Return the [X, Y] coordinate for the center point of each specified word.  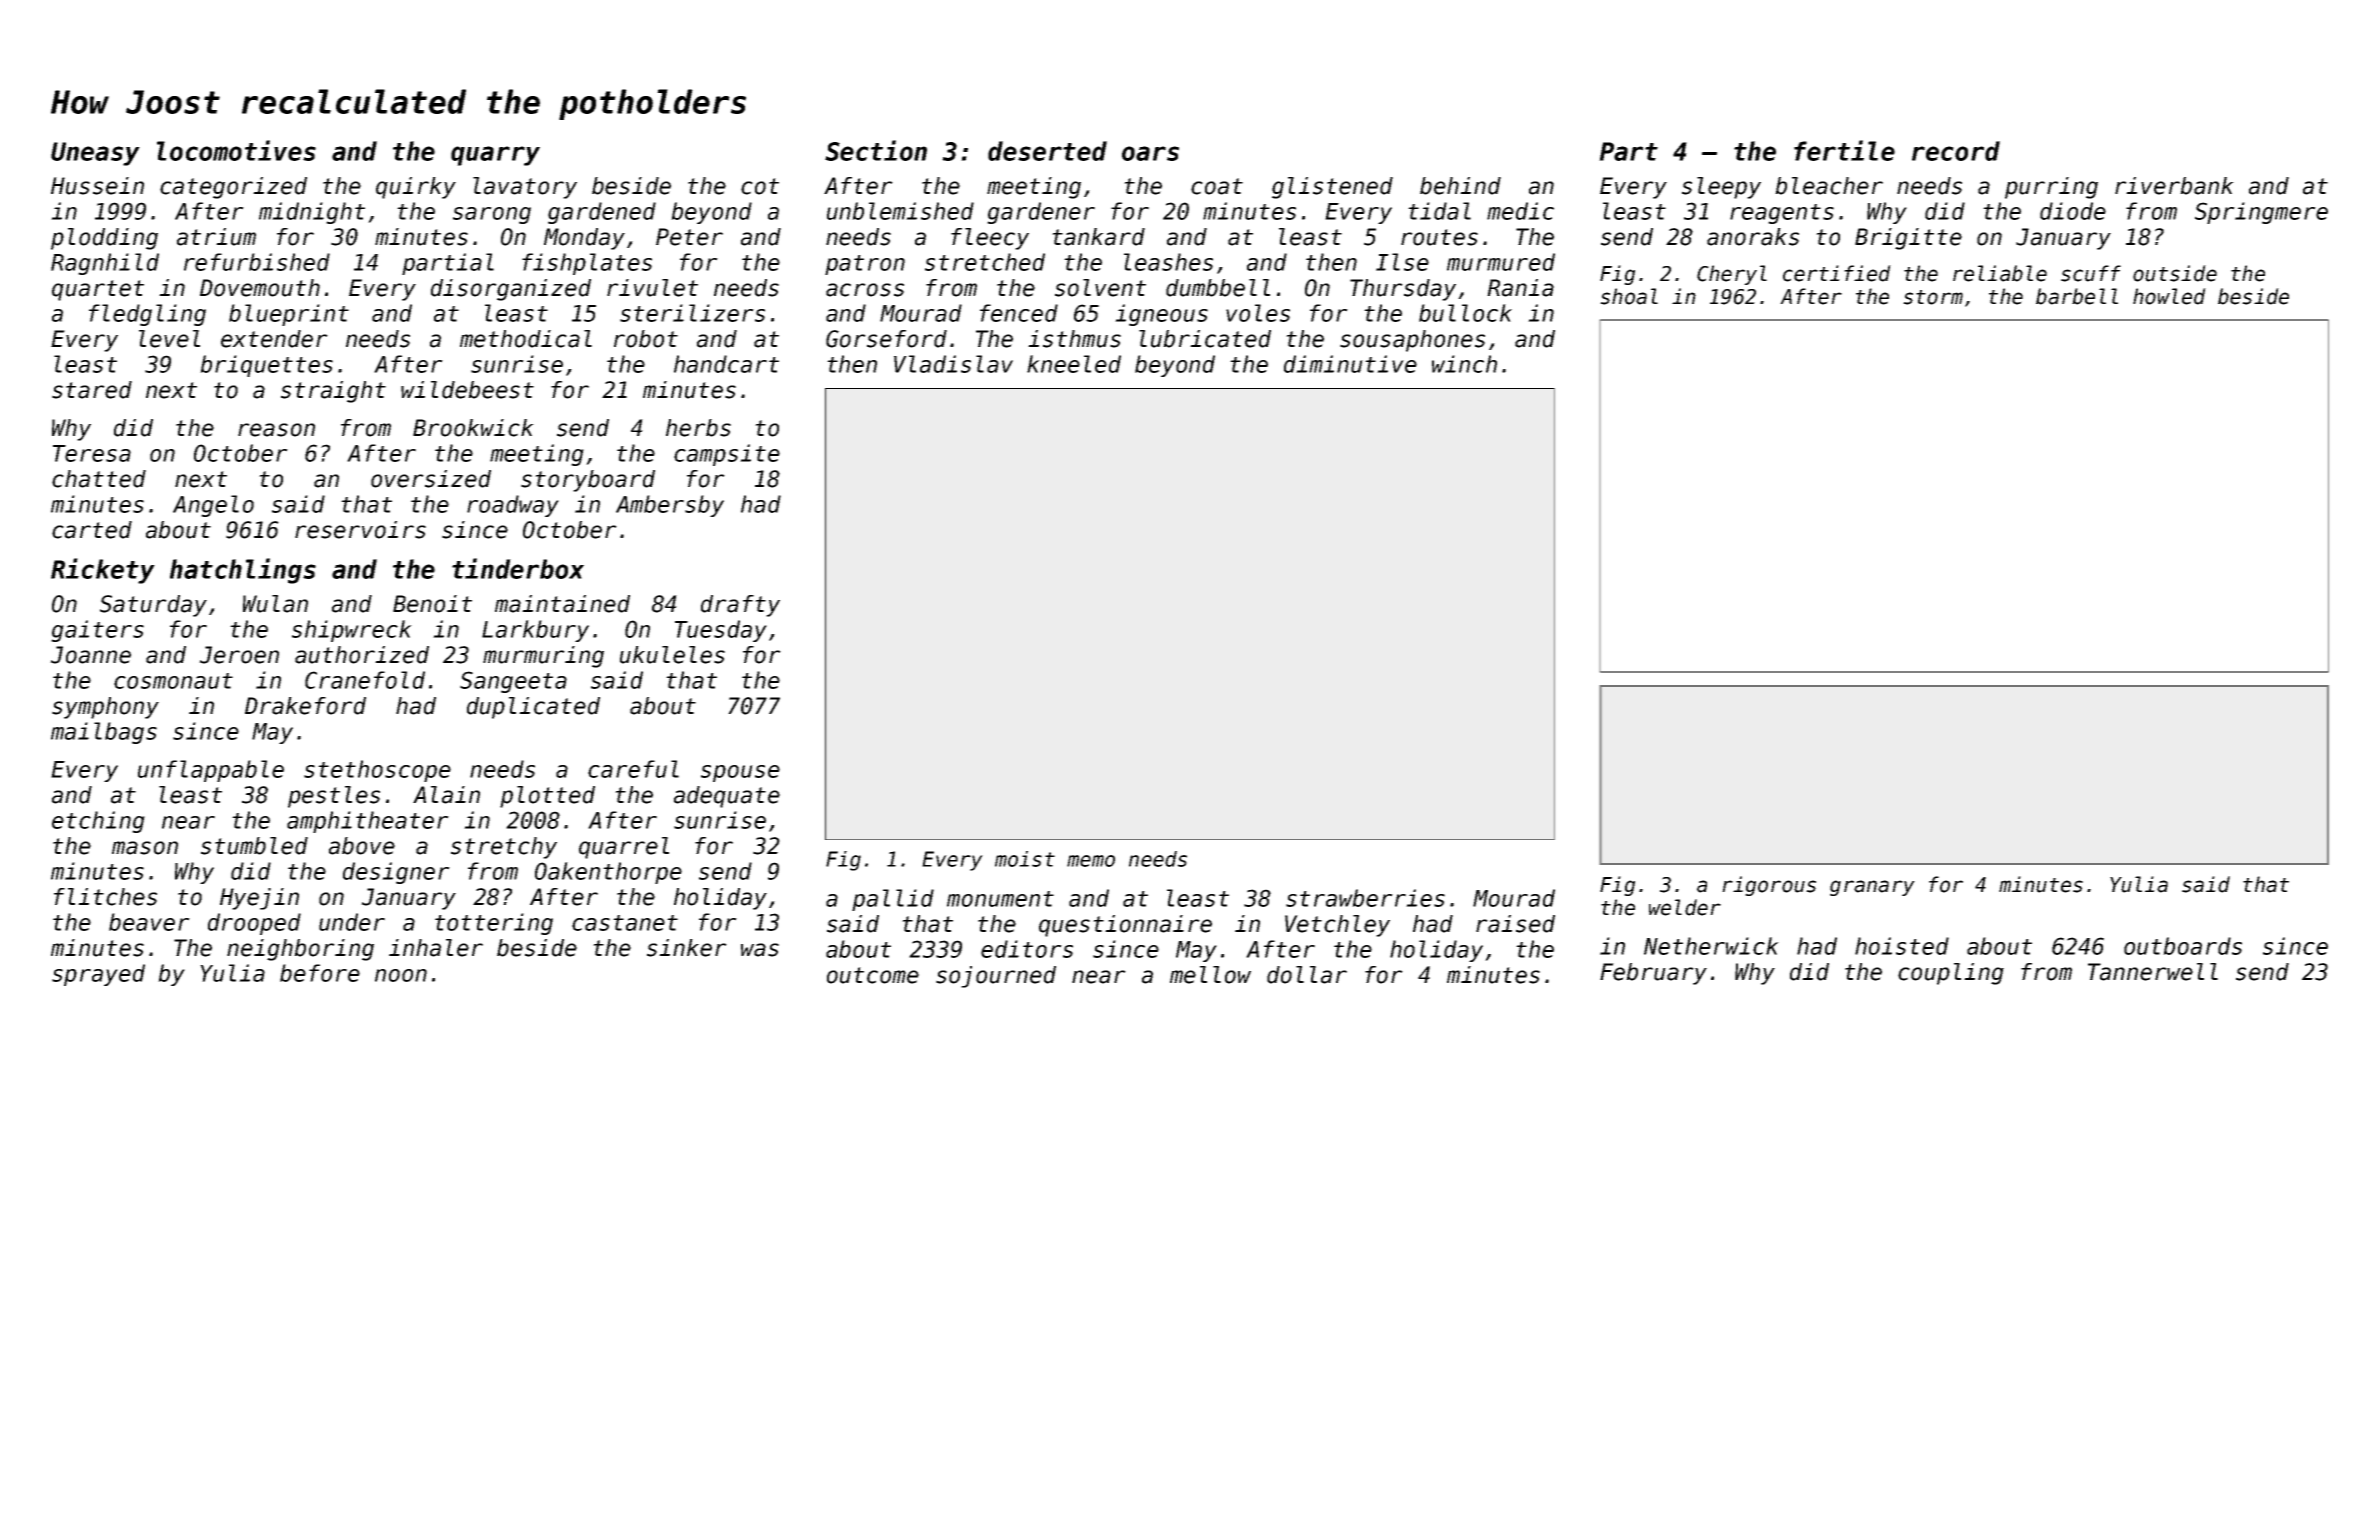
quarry [495, 156]
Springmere [2261, 213]
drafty [740, 606]
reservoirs [360, 530]
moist [1025, 859]
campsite [727, 455]
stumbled [254, 846]
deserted [1047, 151]
